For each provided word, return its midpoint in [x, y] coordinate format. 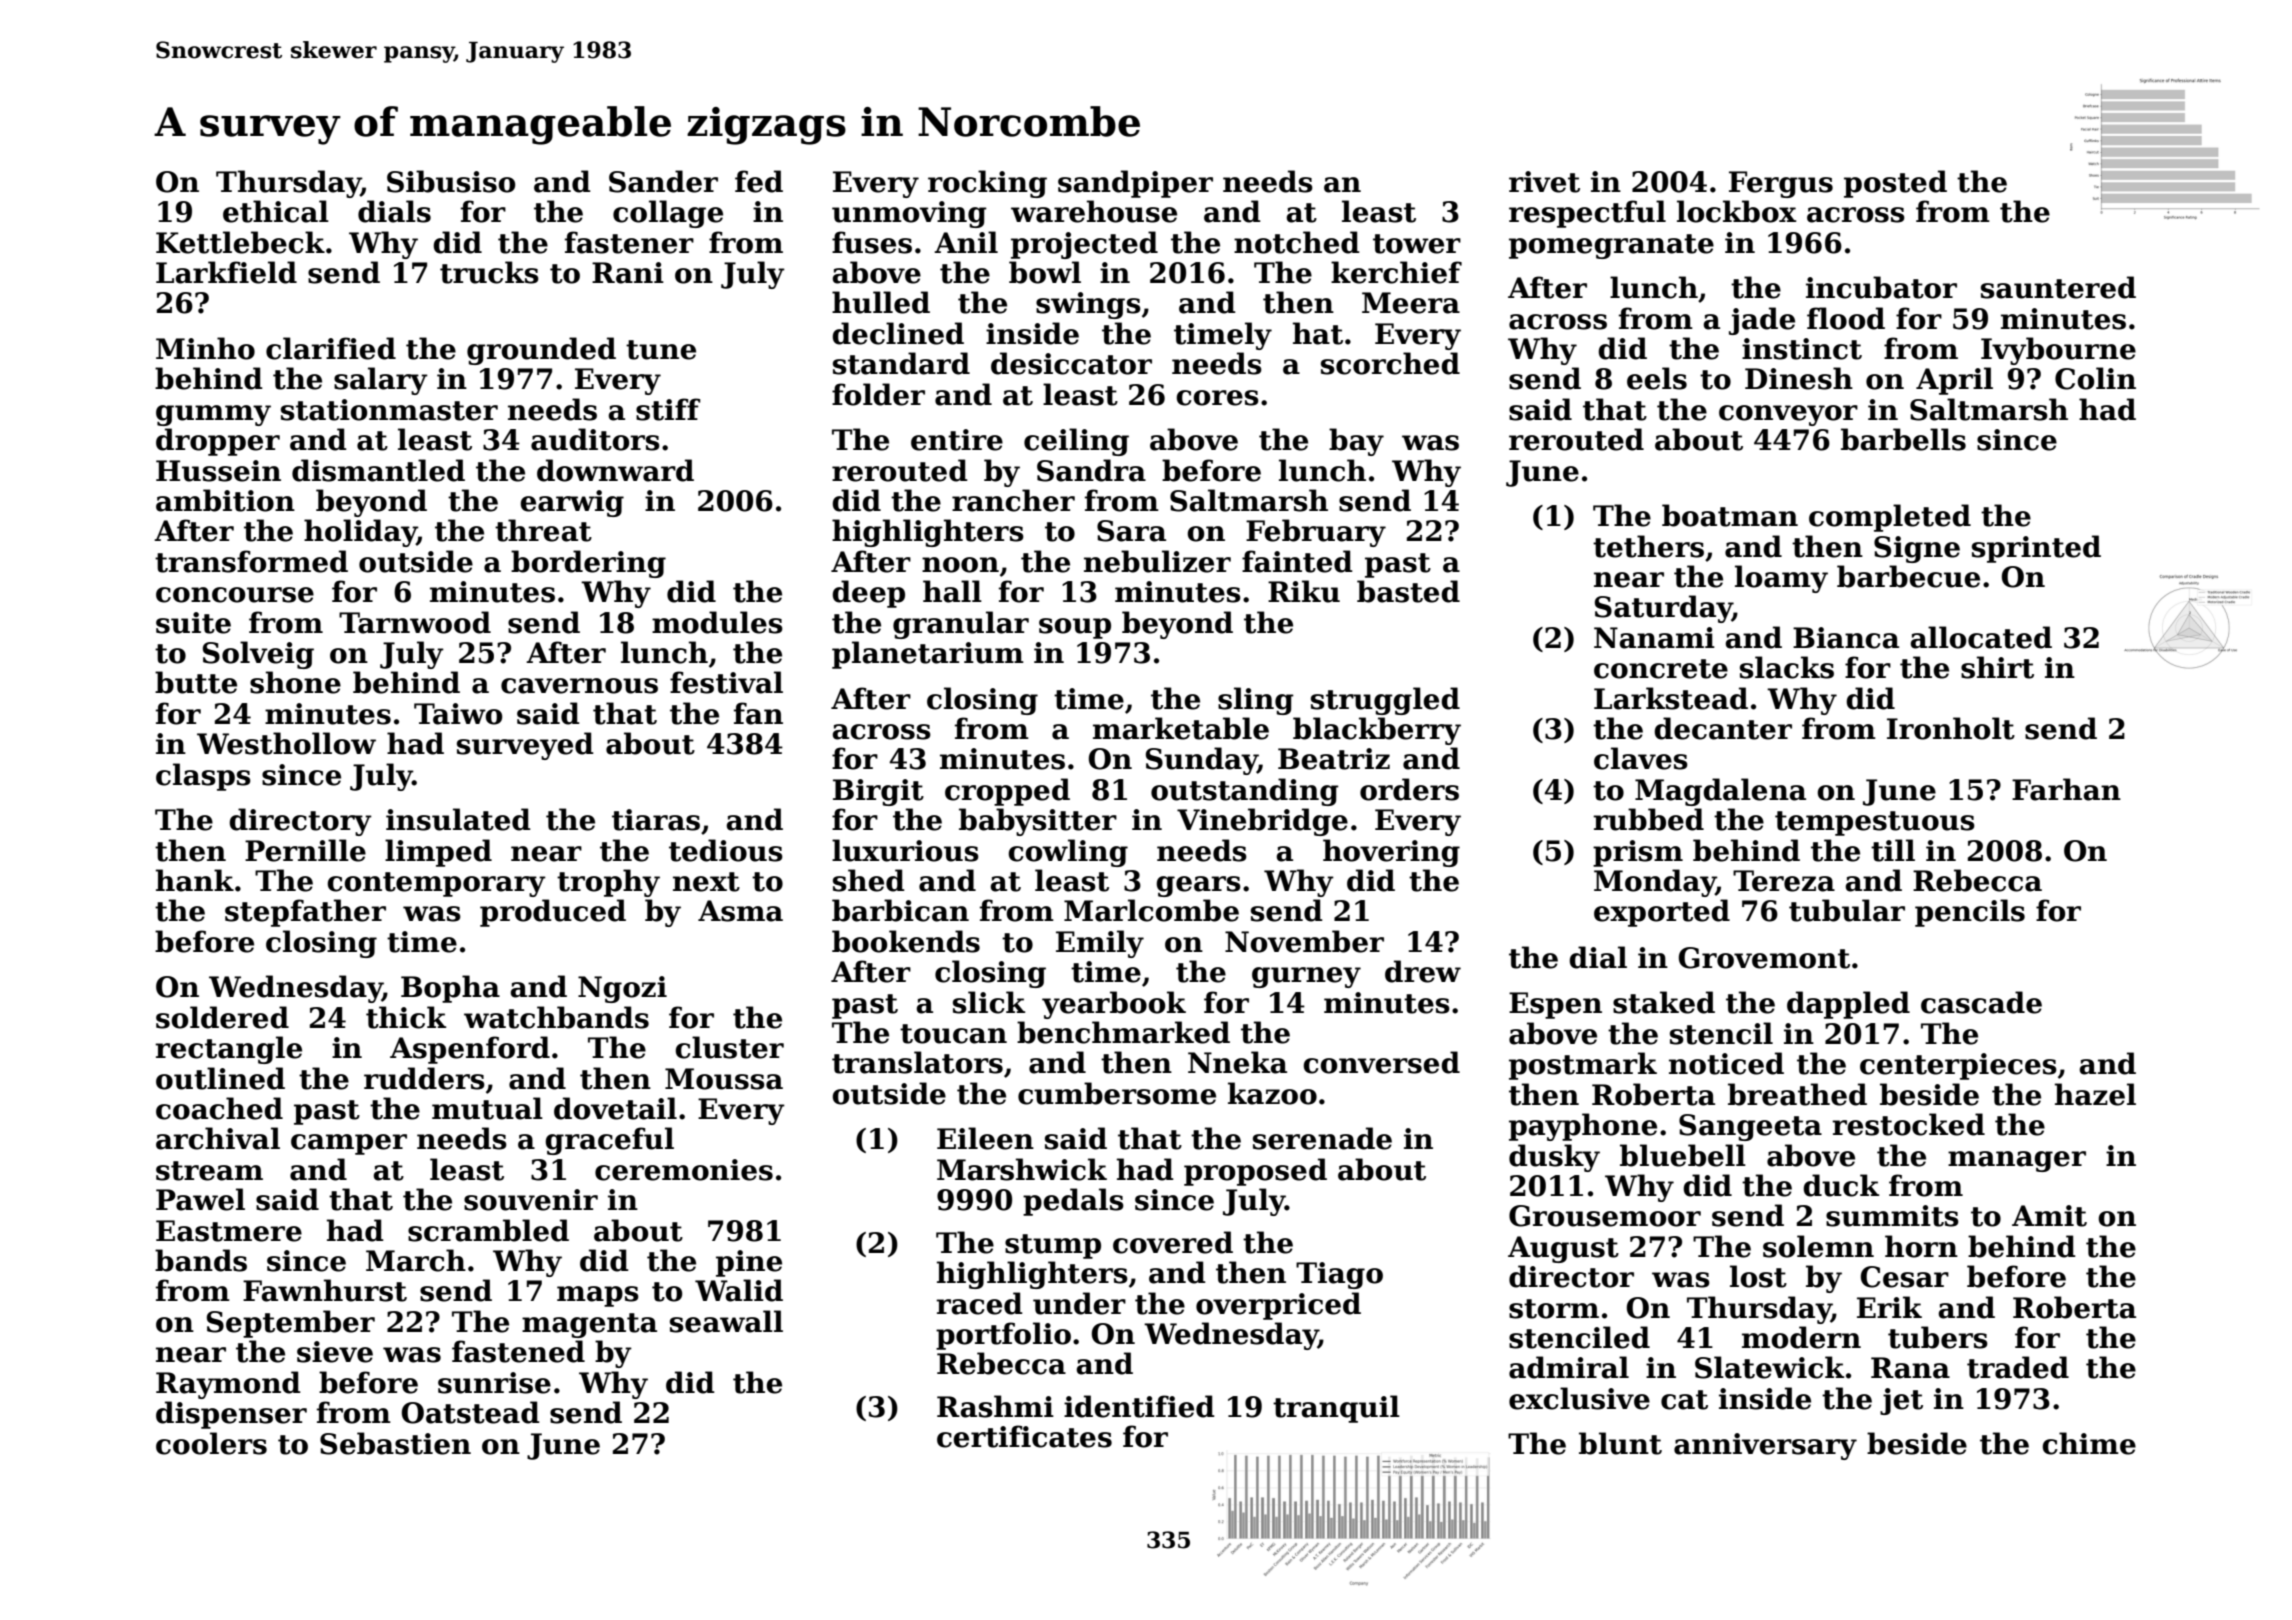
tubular [1847, 910]
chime [2089, 1443]
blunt [1620, 1443]
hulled [881, 302]
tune [661, 350]
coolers [211, 1443]
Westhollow [286, 743]
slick [989, 1002]
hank [195, 880]
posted [1895, 184]
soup [1075, 628]
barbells [1903, 439]
